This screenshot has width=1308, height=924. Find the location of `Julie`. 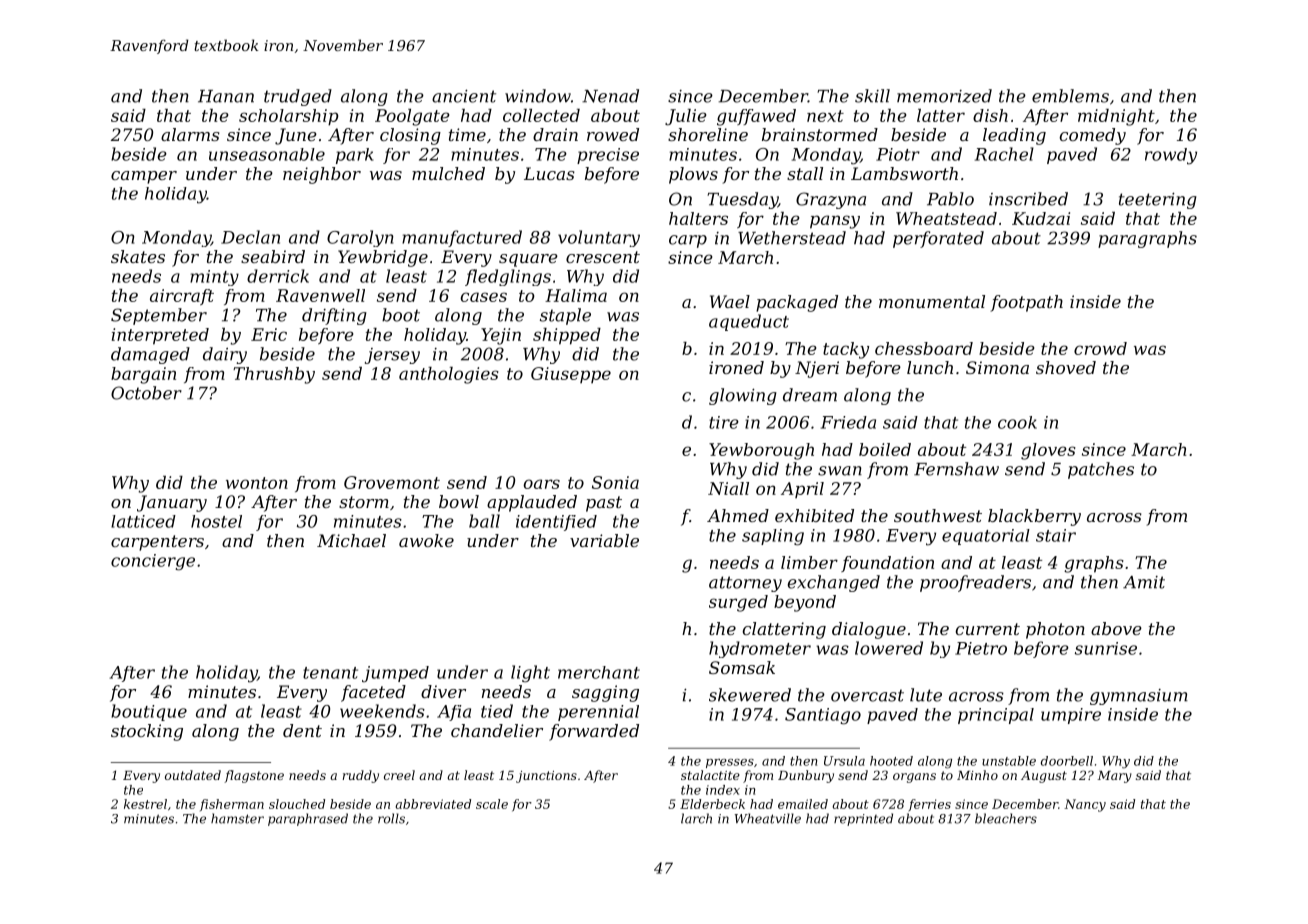

Julie is located at coordinates (686, 117).
